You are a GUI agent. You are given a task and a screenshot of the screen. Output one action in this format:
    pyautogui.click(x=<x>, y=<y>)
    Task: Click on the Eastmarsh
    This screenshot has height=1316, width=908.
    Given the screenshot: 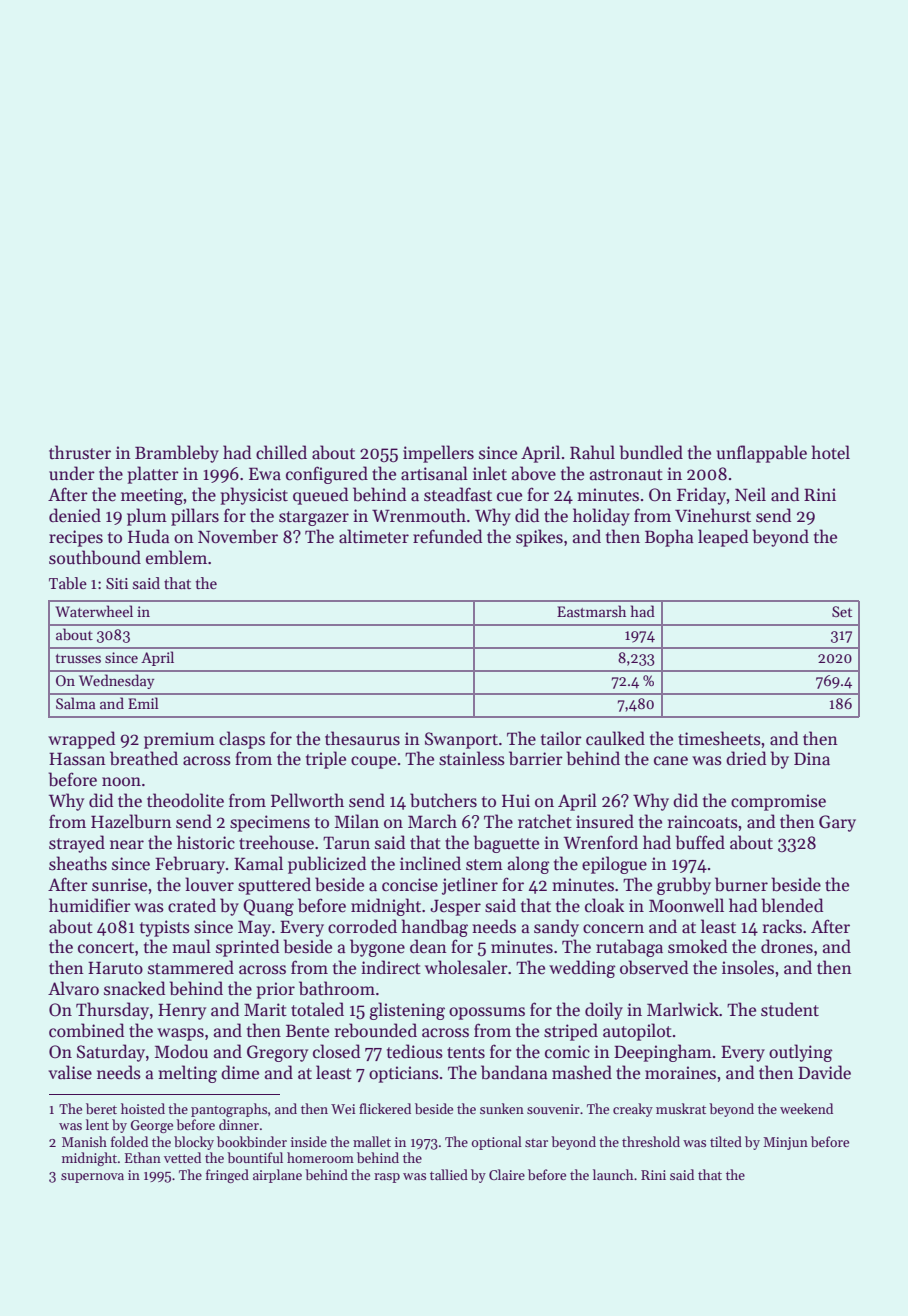 What is the action you would take?
    pyautogui.click(x=591, y=611)
